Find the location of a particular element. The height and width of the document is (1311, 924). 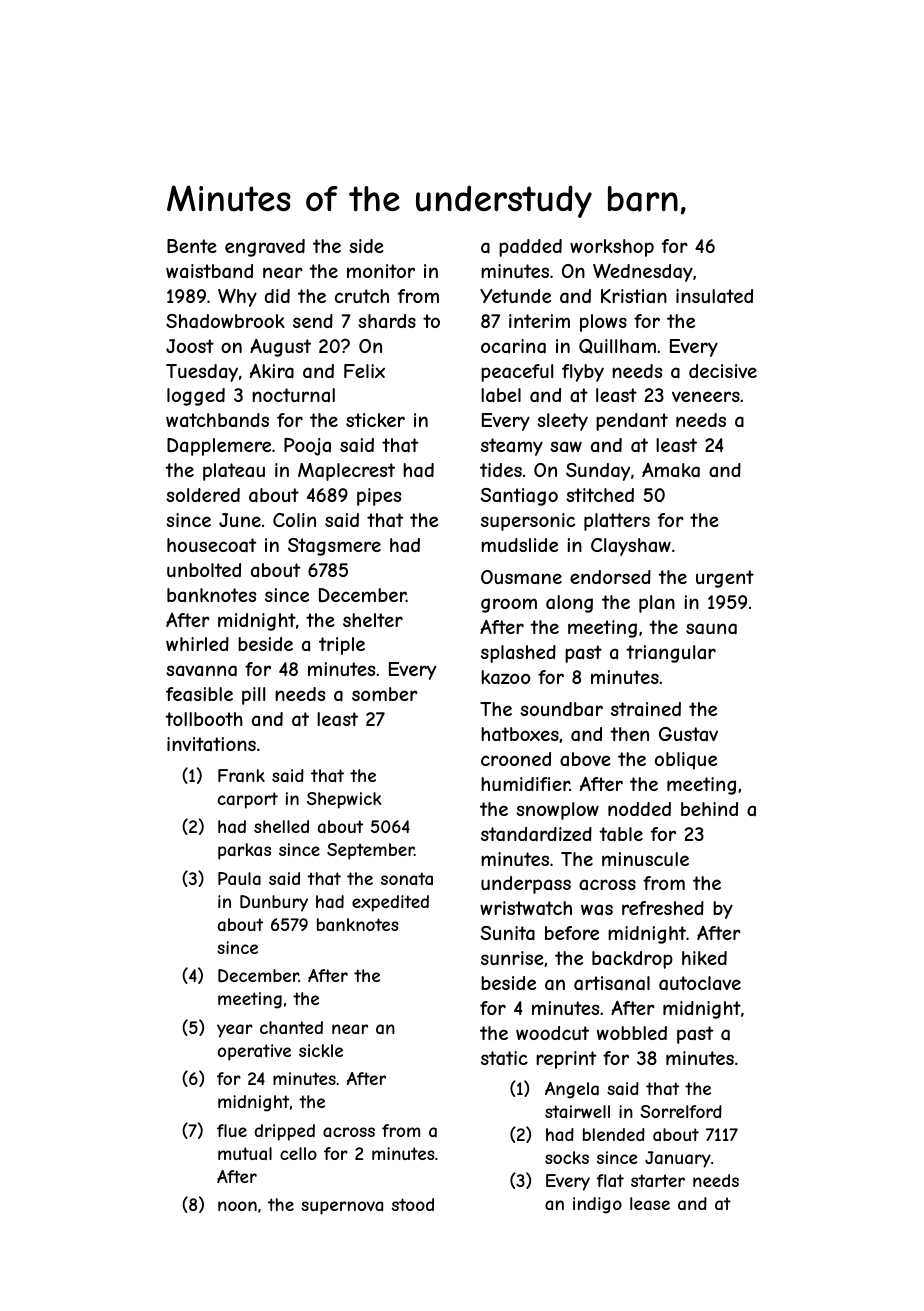

supernova is located at coordinates (342, 1208).
